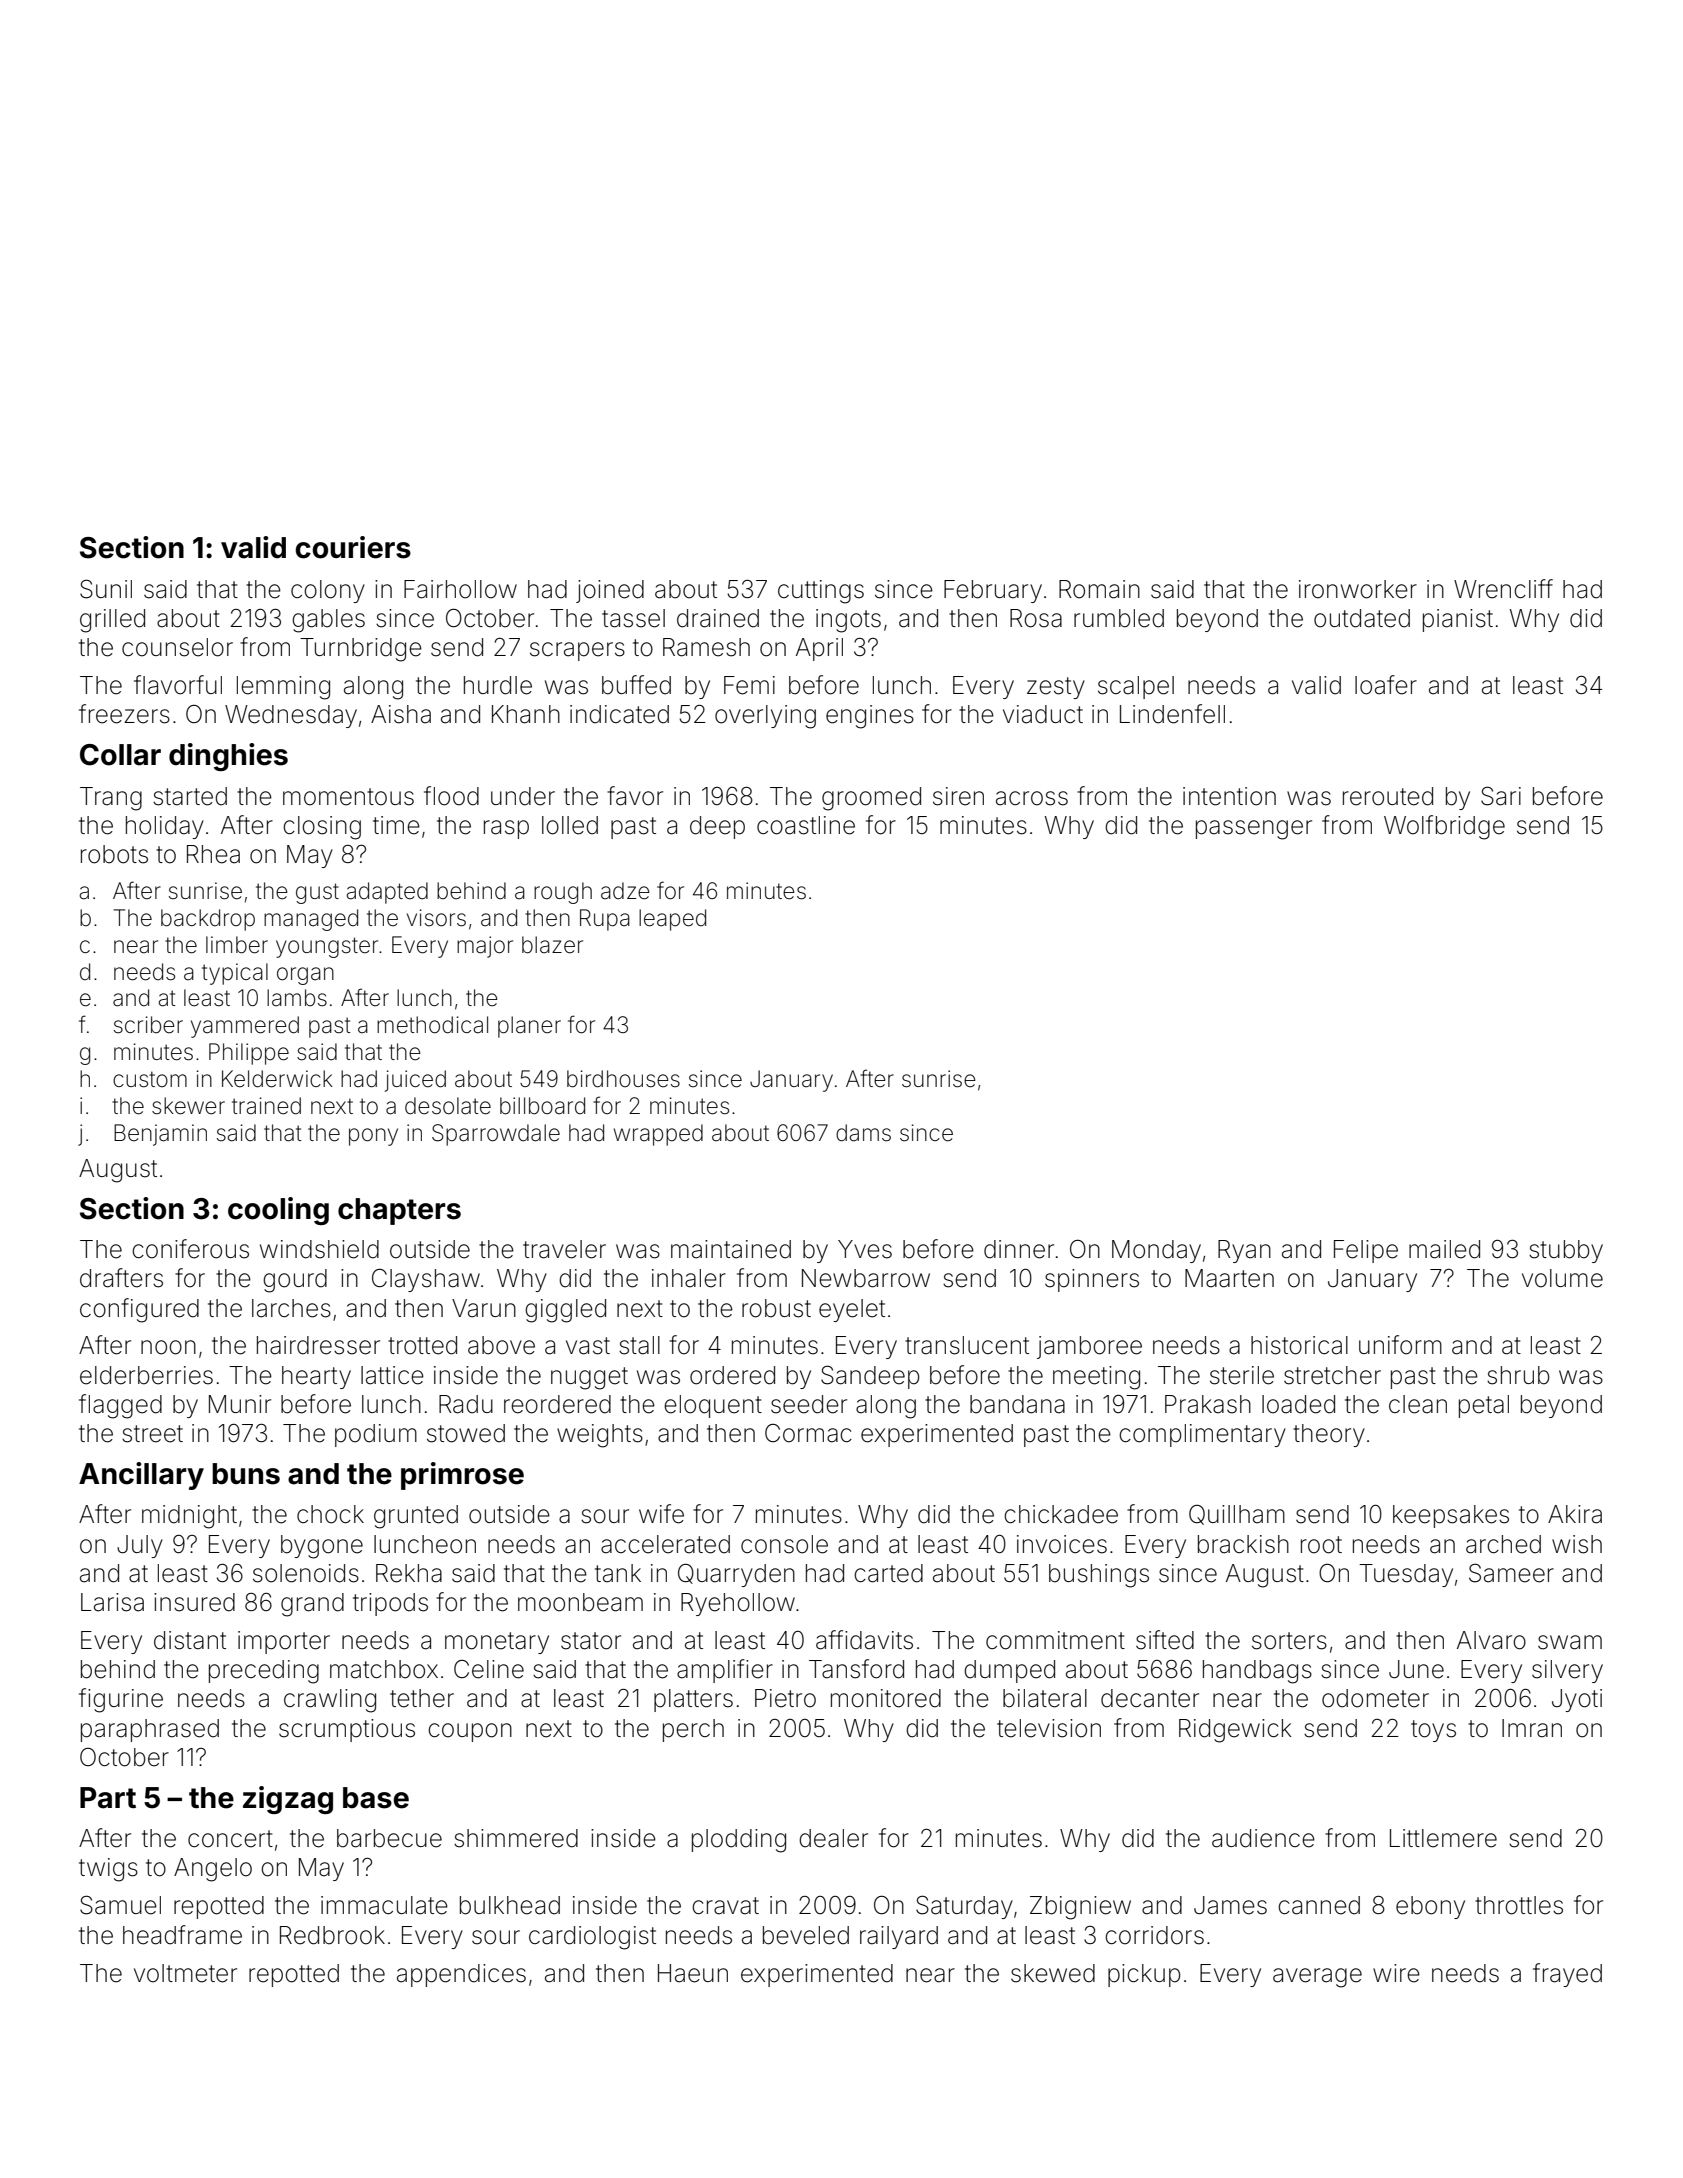 This screenshot has width=1683, height=2178. What do you see at coordinates (993, 591) in the screenshot?
I see `February` at bounding box center [993, 591].
